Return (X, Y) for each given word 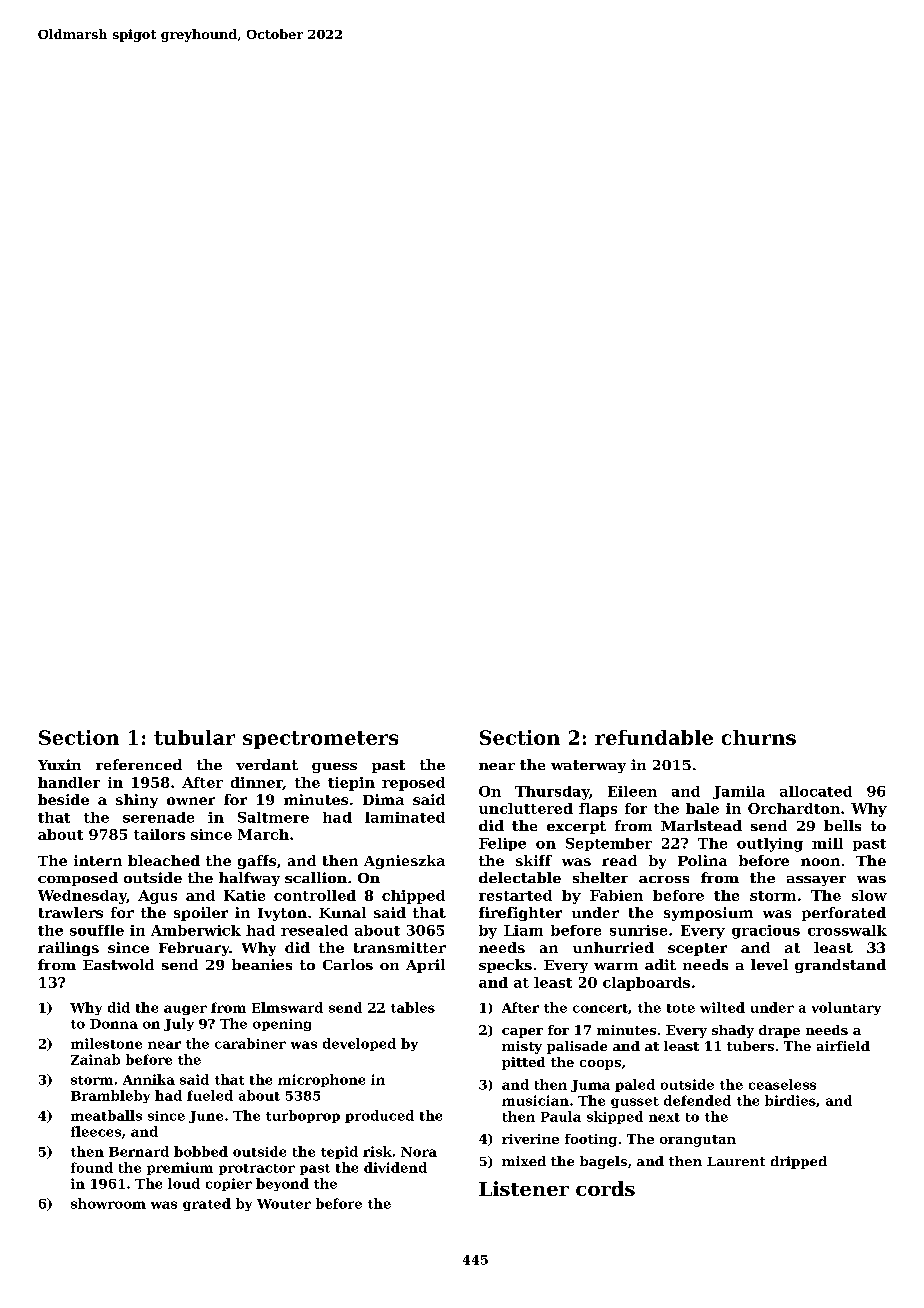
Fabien (616, 895)
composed (78, 879)
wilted (722, 1007)
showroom (108, 1203)
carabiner (250, 1043)
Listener (524, 1188)
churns (759, 737)
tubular (194, 737)
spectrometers (320, 740)
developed (359, 1044)
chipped (413, 897)
